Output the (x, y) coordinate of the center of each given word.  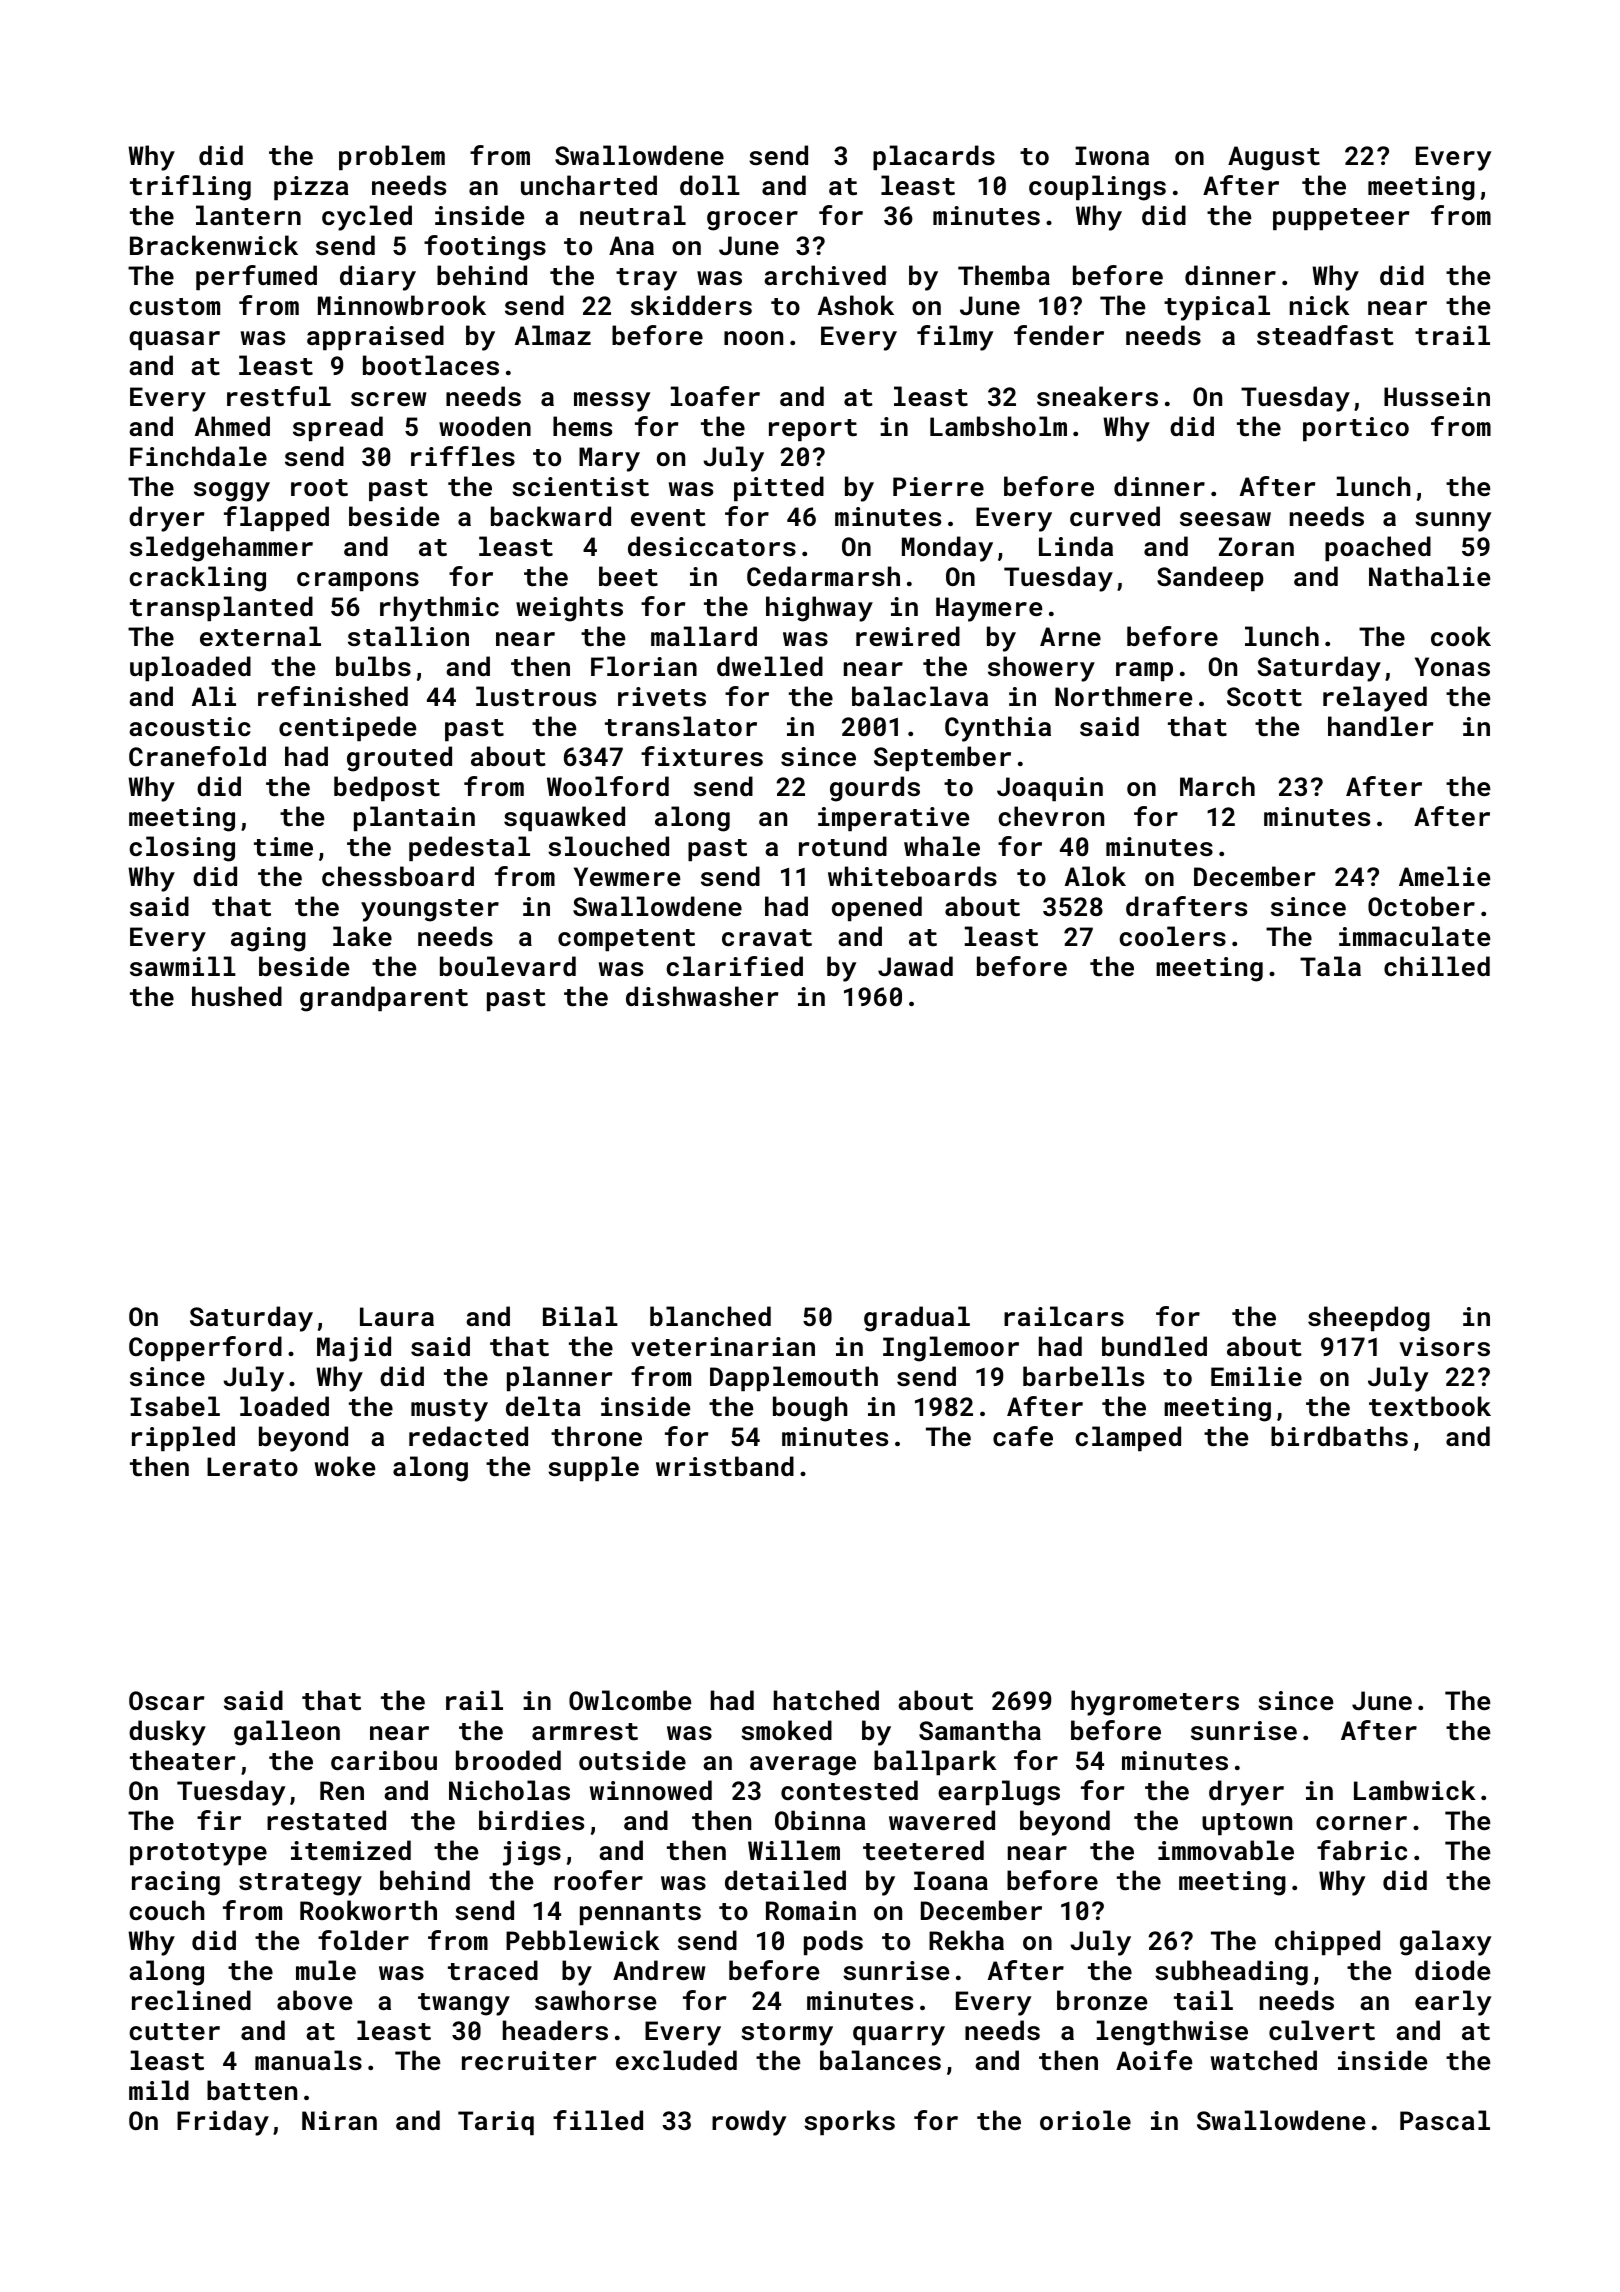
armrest (585, 1732)
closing (182, 849)
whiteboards (912, 876)
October (1421, 906)
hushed (237, 996)
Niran (339, 2120)
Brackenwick (214, 245)
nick (1320, 305)
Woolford (608, 786)
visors (1444, 1347)
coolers (1172, 936)
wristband (725, 1466)
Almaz (553, 335)
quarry (899, 2036)
